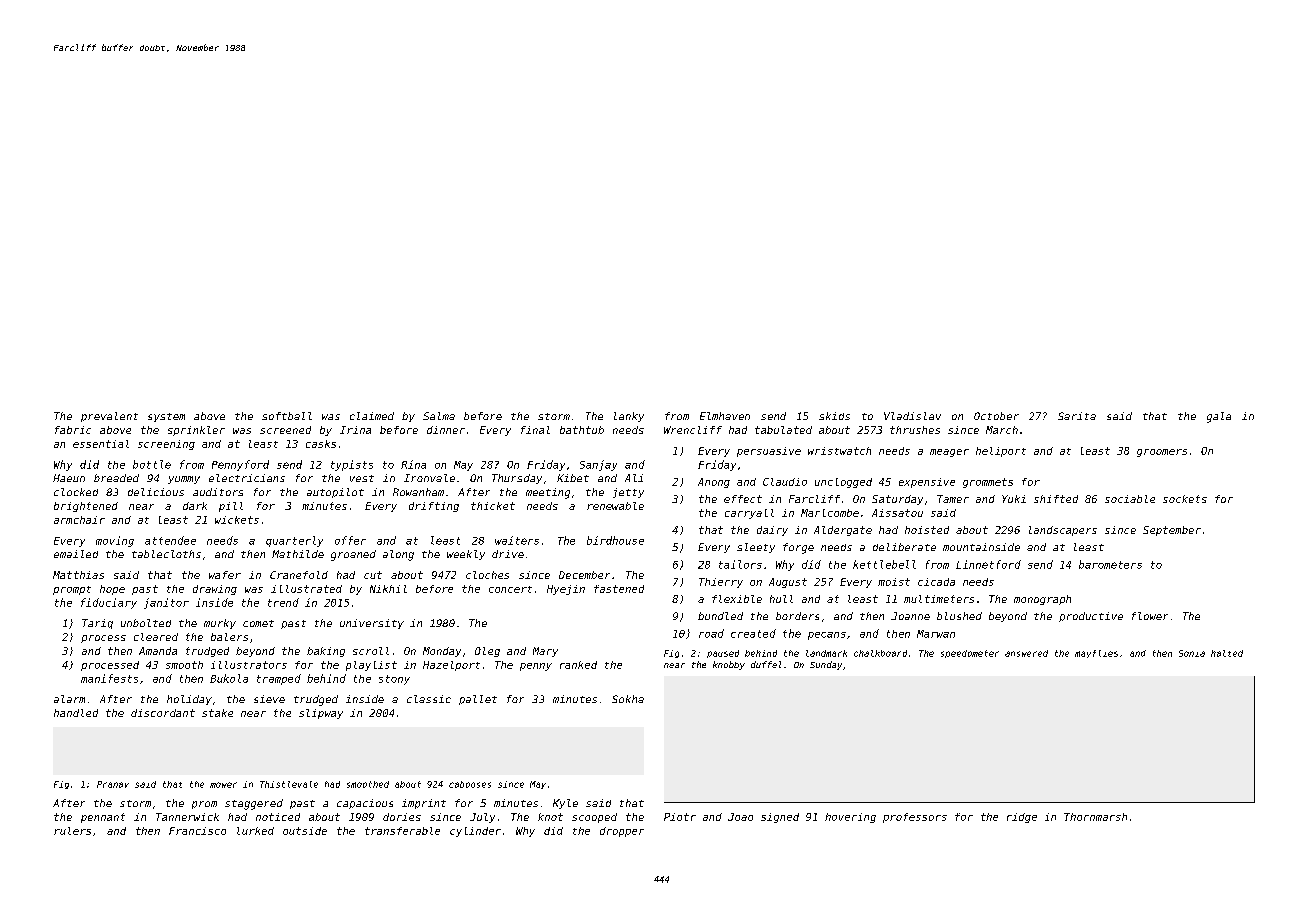 The width and height of the image is (1308, 924). I want to click on gala, so click(1219, 417).
